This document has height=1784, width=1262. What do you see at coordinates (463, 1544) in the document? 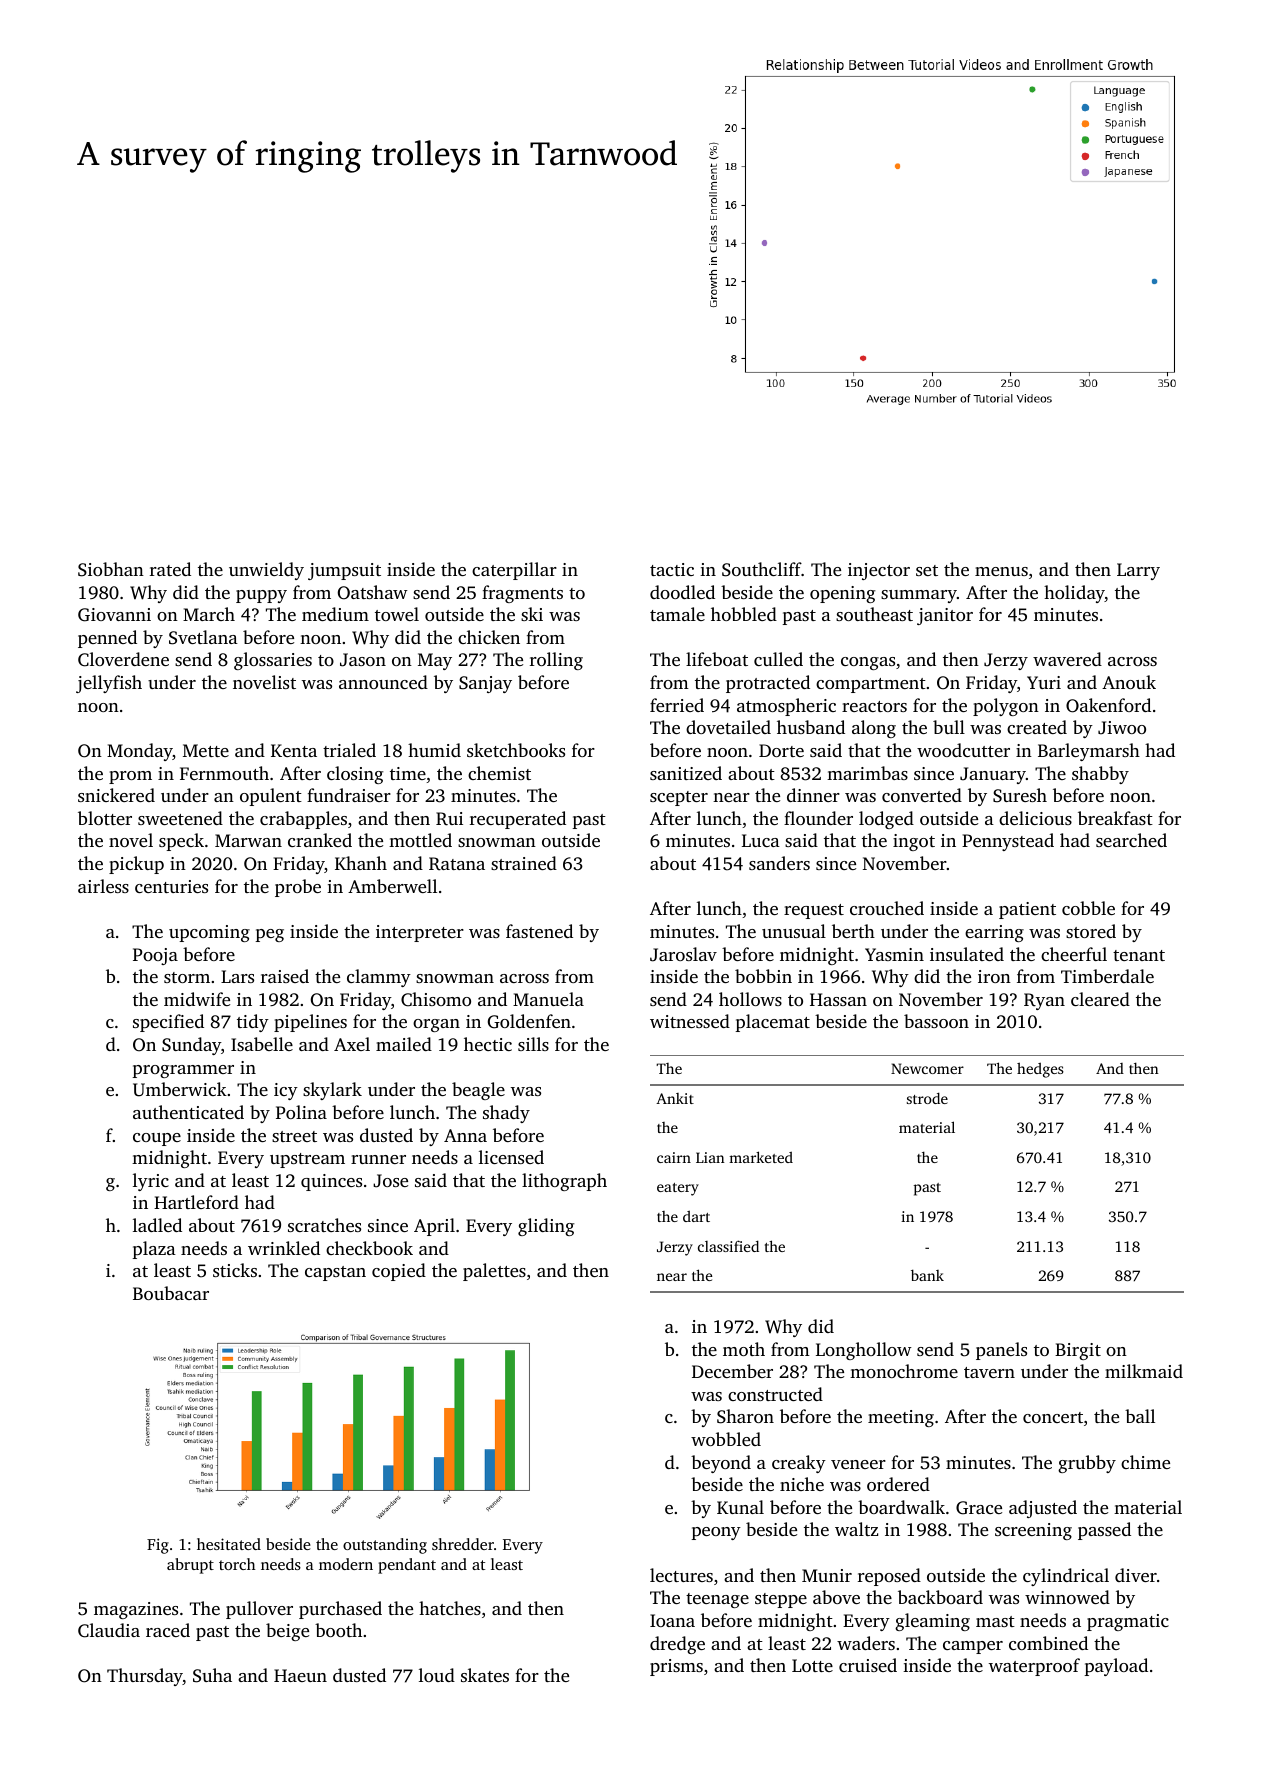
I see `shredder` at bounding box center [463, 1544].
